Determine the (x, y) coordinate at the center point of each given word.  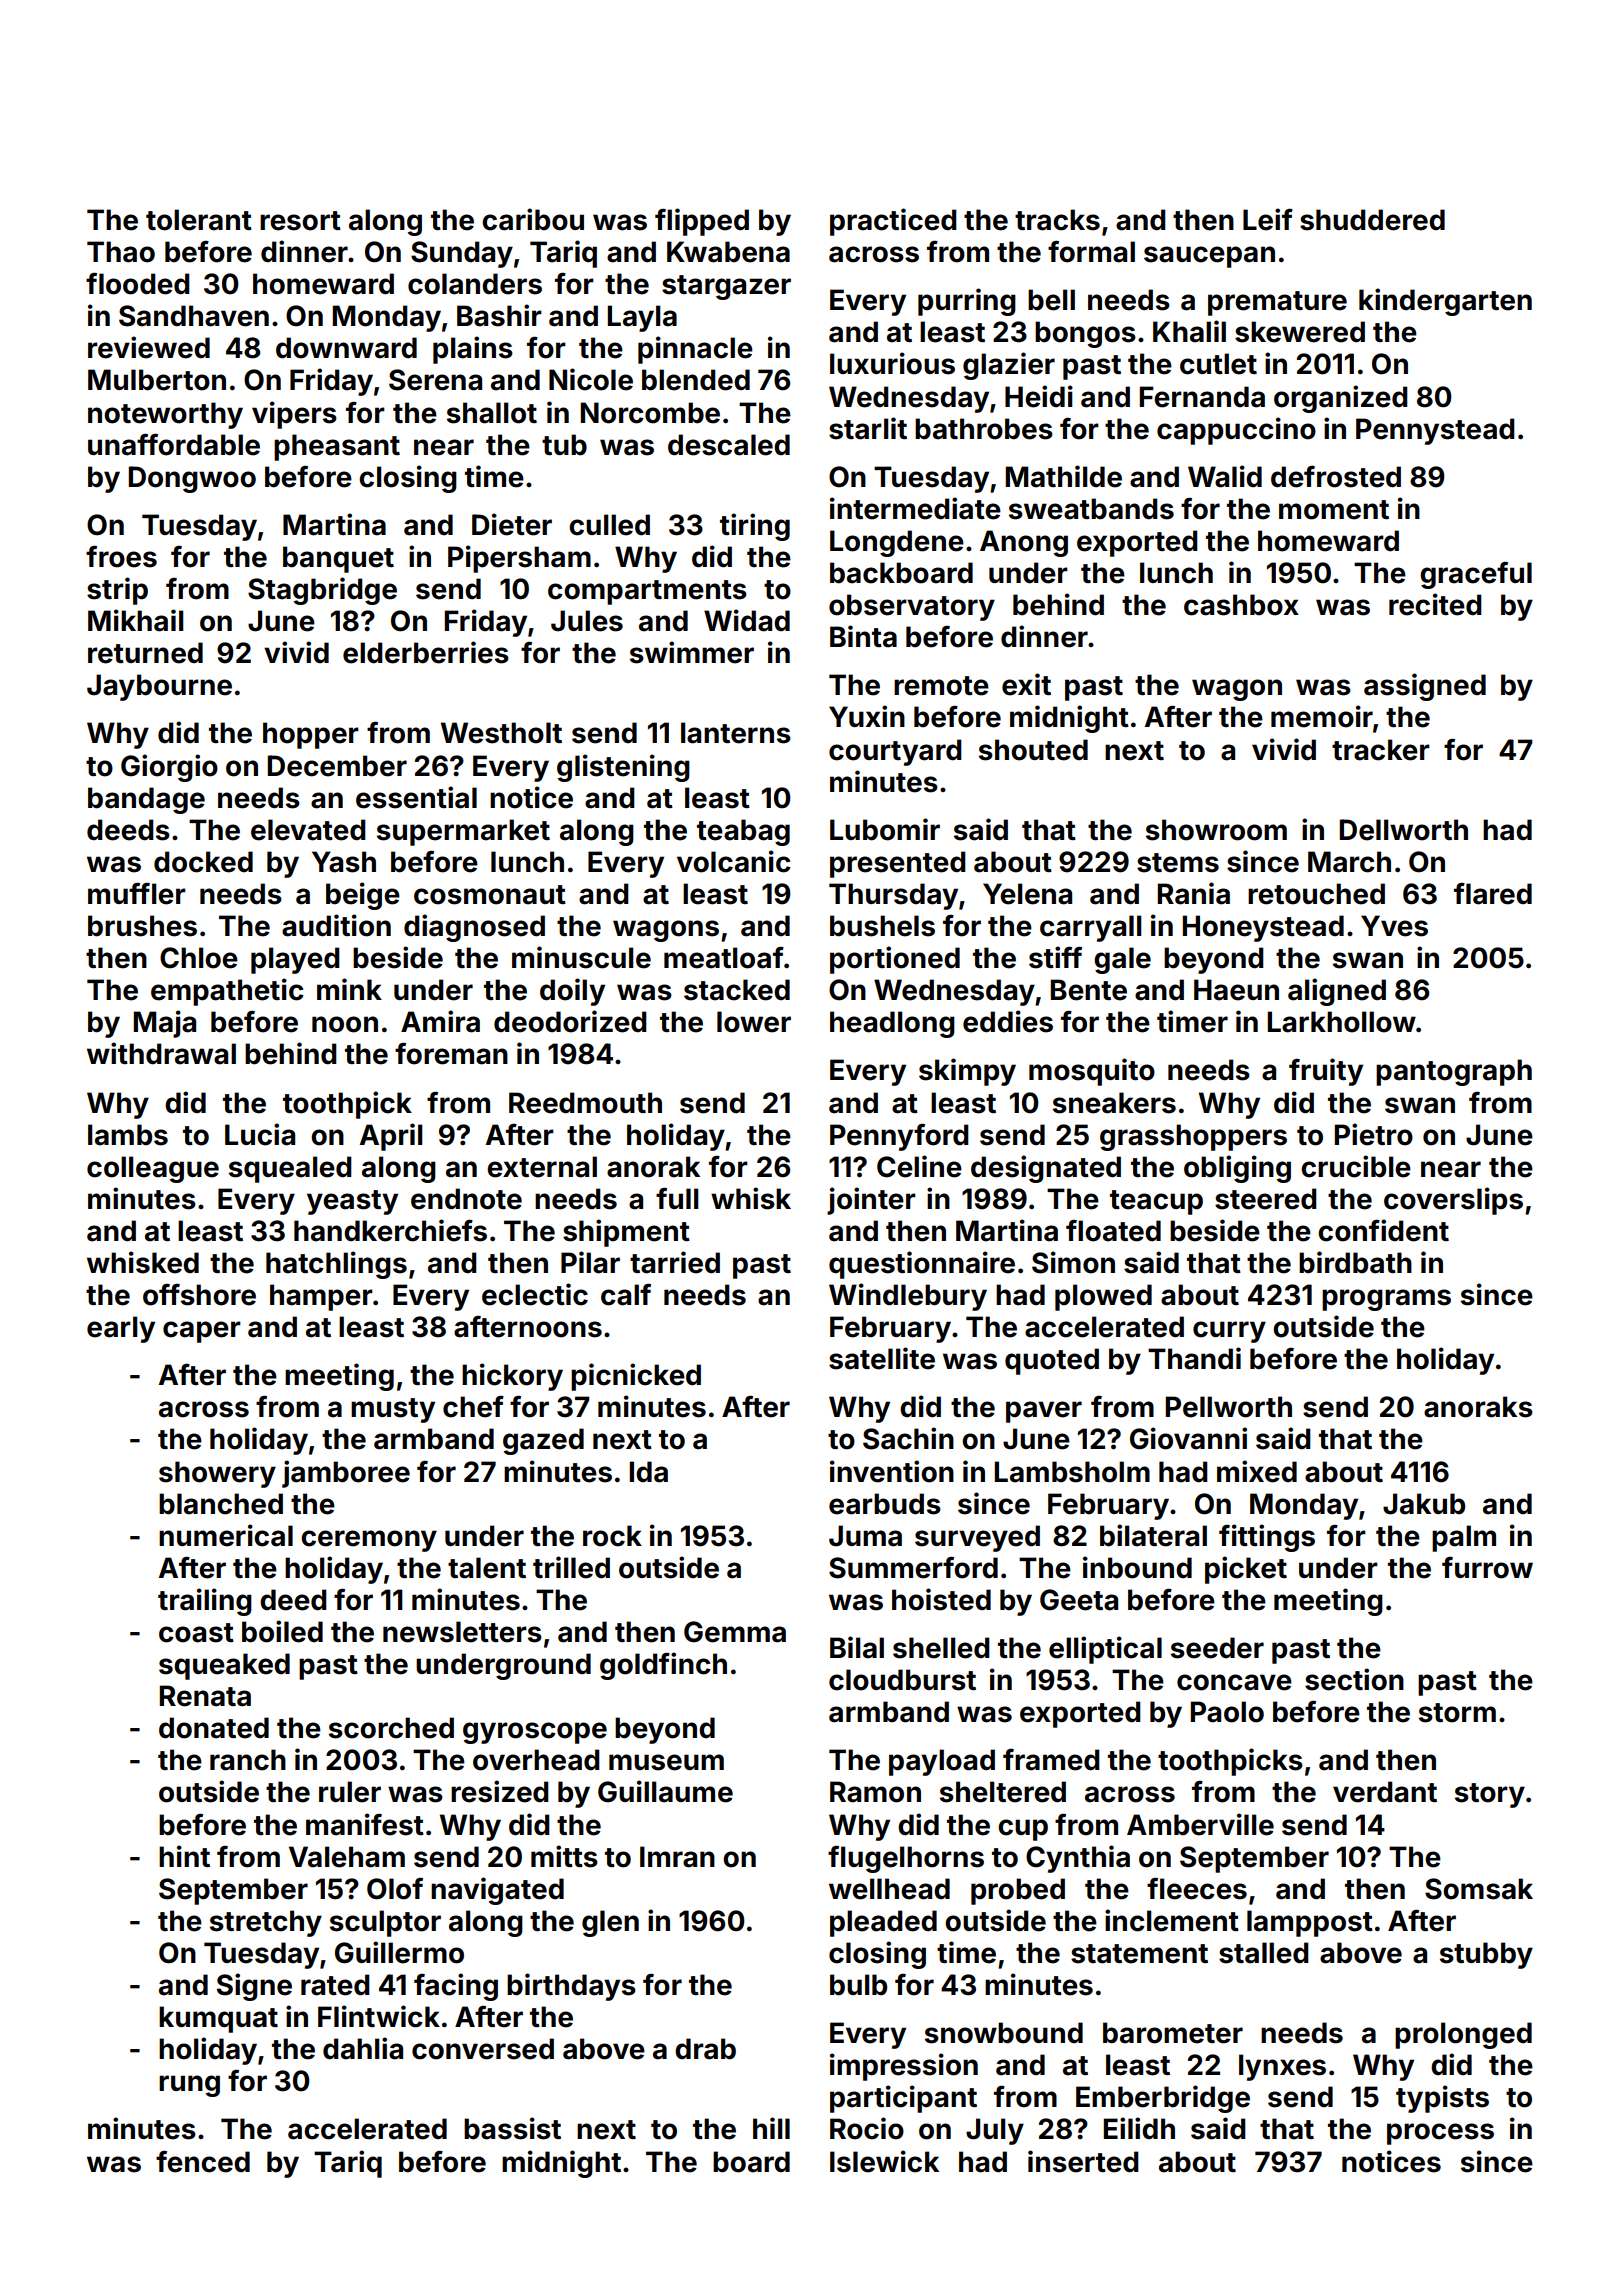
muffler (137, 893)
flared (1493, 893)
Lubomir (885, 829)
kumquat (218, 2019)
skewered (1300, 332)
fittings (1267, 1538)
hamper (321, 1297)
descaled (729, 445)
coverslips (1453, 1201)
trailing (205, 1602)
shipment (626, 1233)
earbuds (885, 1504)
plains (473, 350)
